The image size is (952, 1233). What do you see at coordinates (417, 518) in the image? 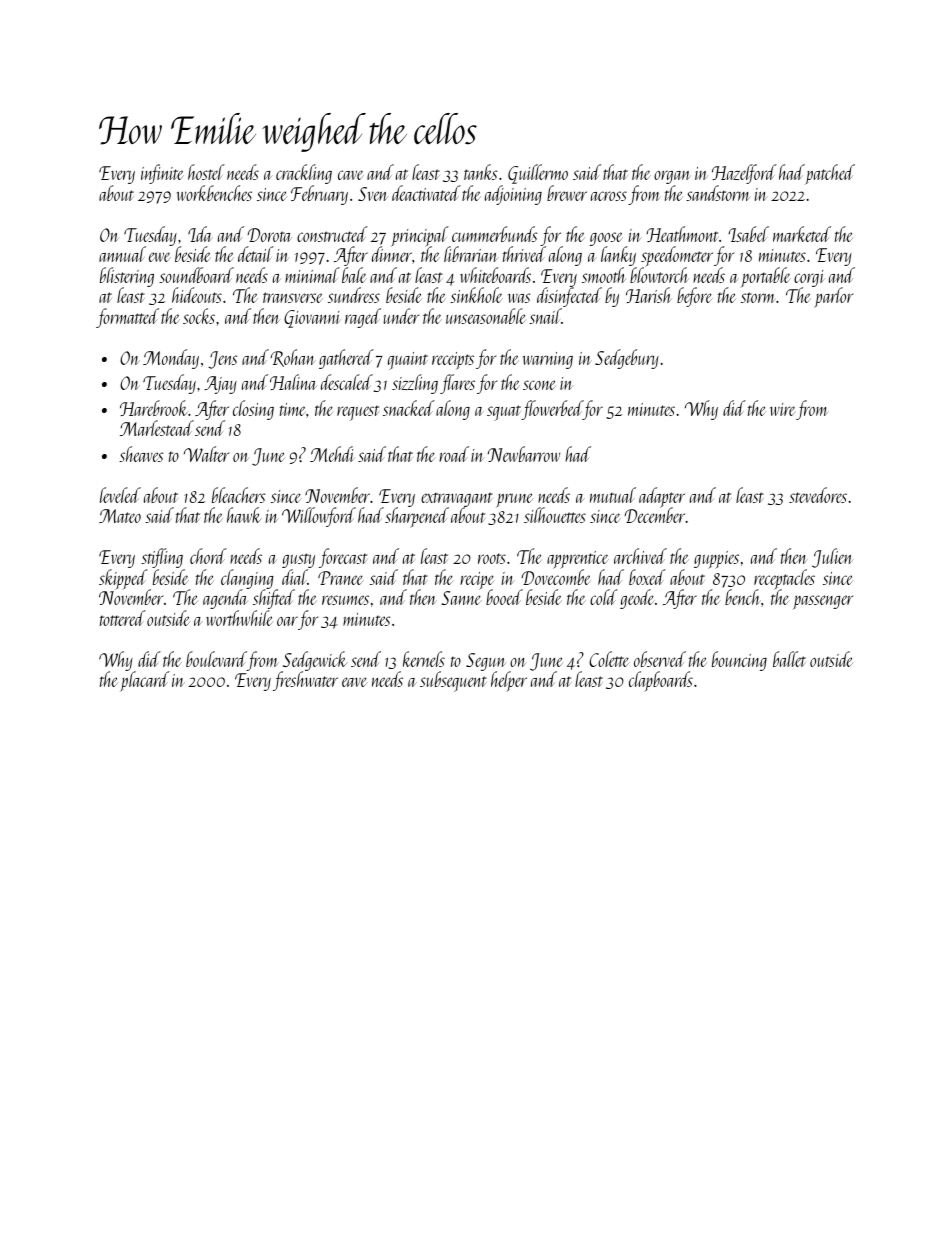
I see `sharpened` at bounding box center [417, 518].
